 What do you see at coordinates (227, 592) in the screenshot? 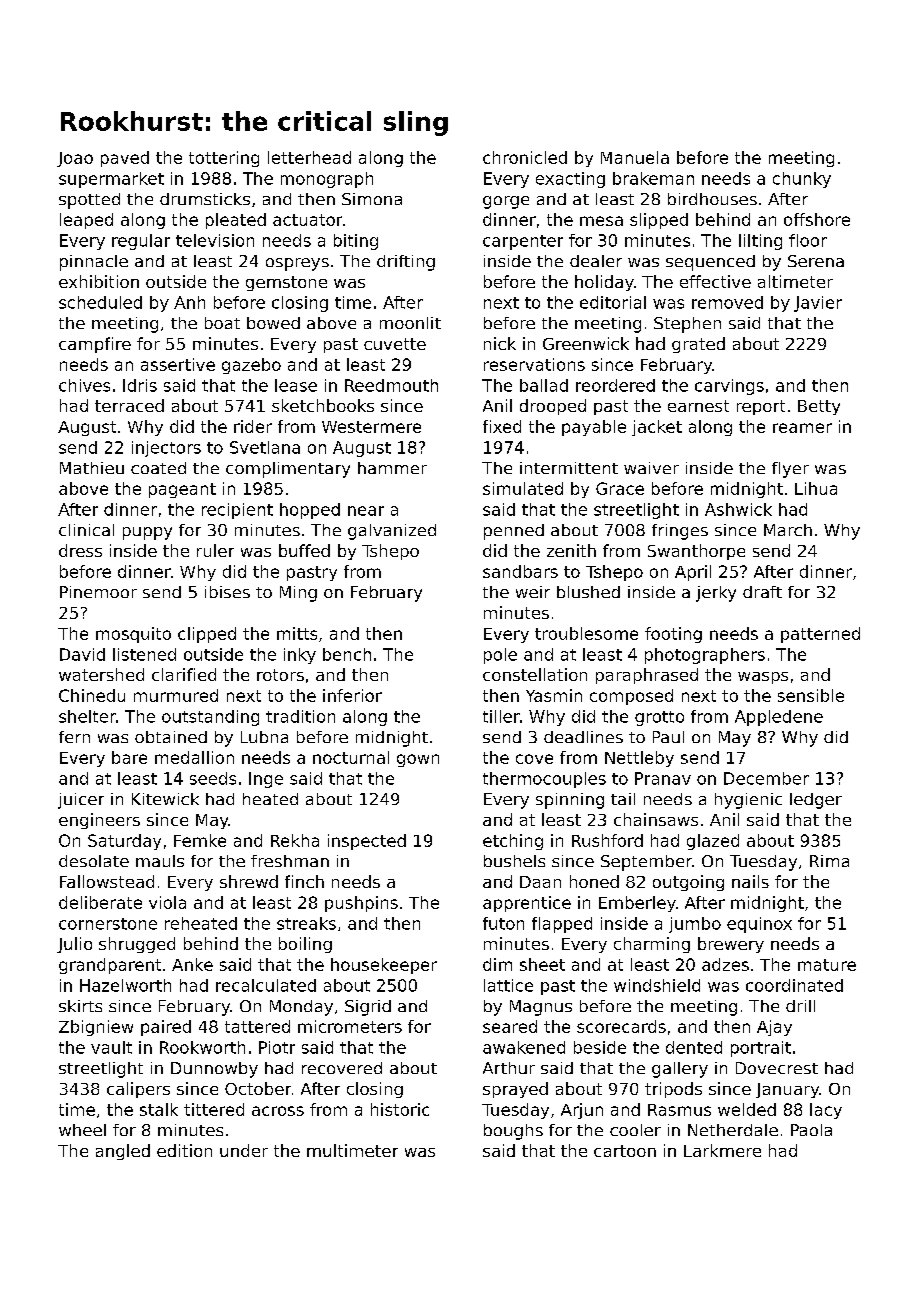
I see `ibises` at bounding box center [227, 592].
